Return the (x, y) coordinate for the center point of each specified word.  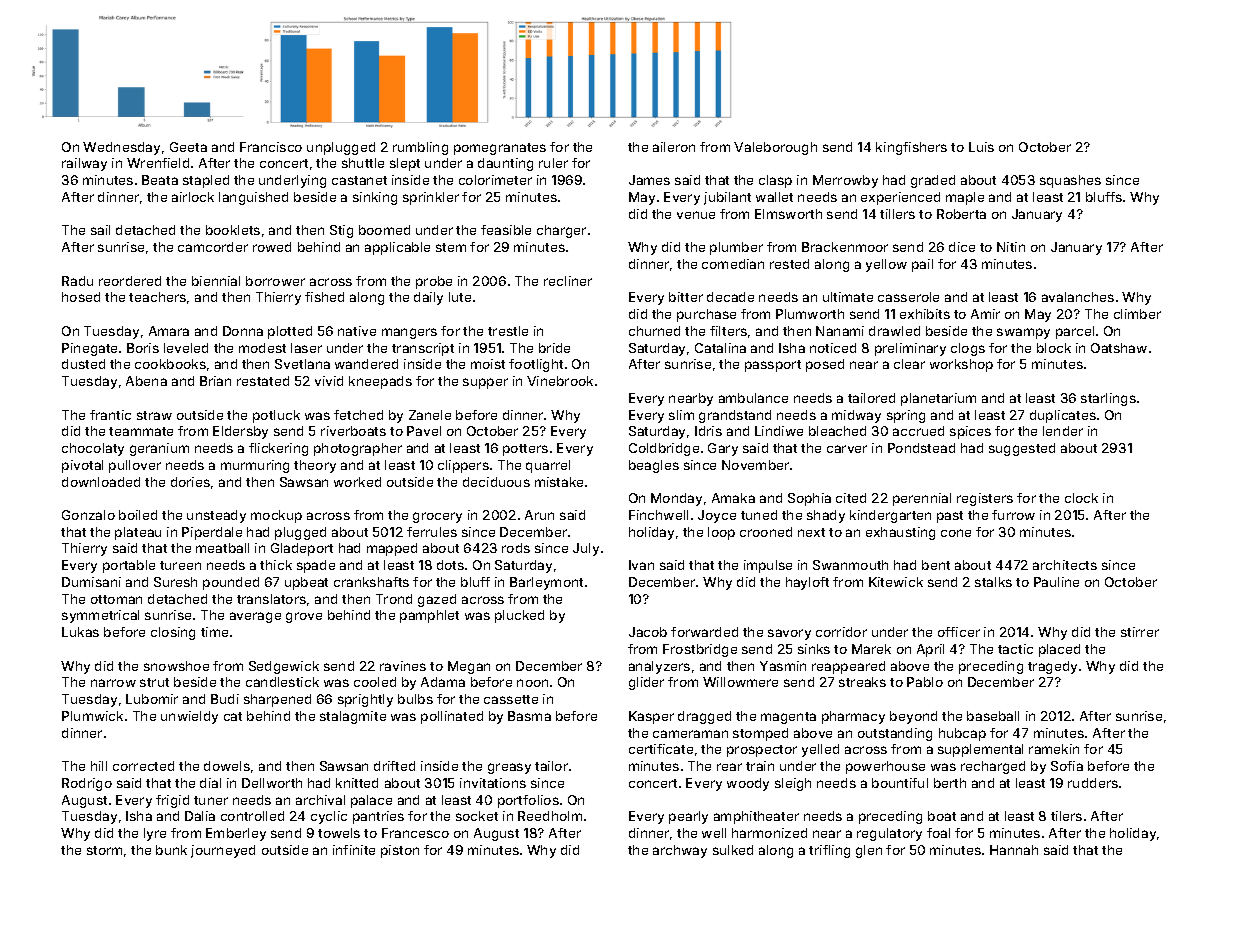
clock (1081, 498)
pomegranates (500, 149)
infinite (354, 850)
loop (721, 533)
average (255, 617)
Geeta (188, 147)
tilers (1066, 816)
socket (477, 816)
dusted (83, 364)
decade (730, 297)
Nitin (1011, 247)
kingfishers (911, 148)
